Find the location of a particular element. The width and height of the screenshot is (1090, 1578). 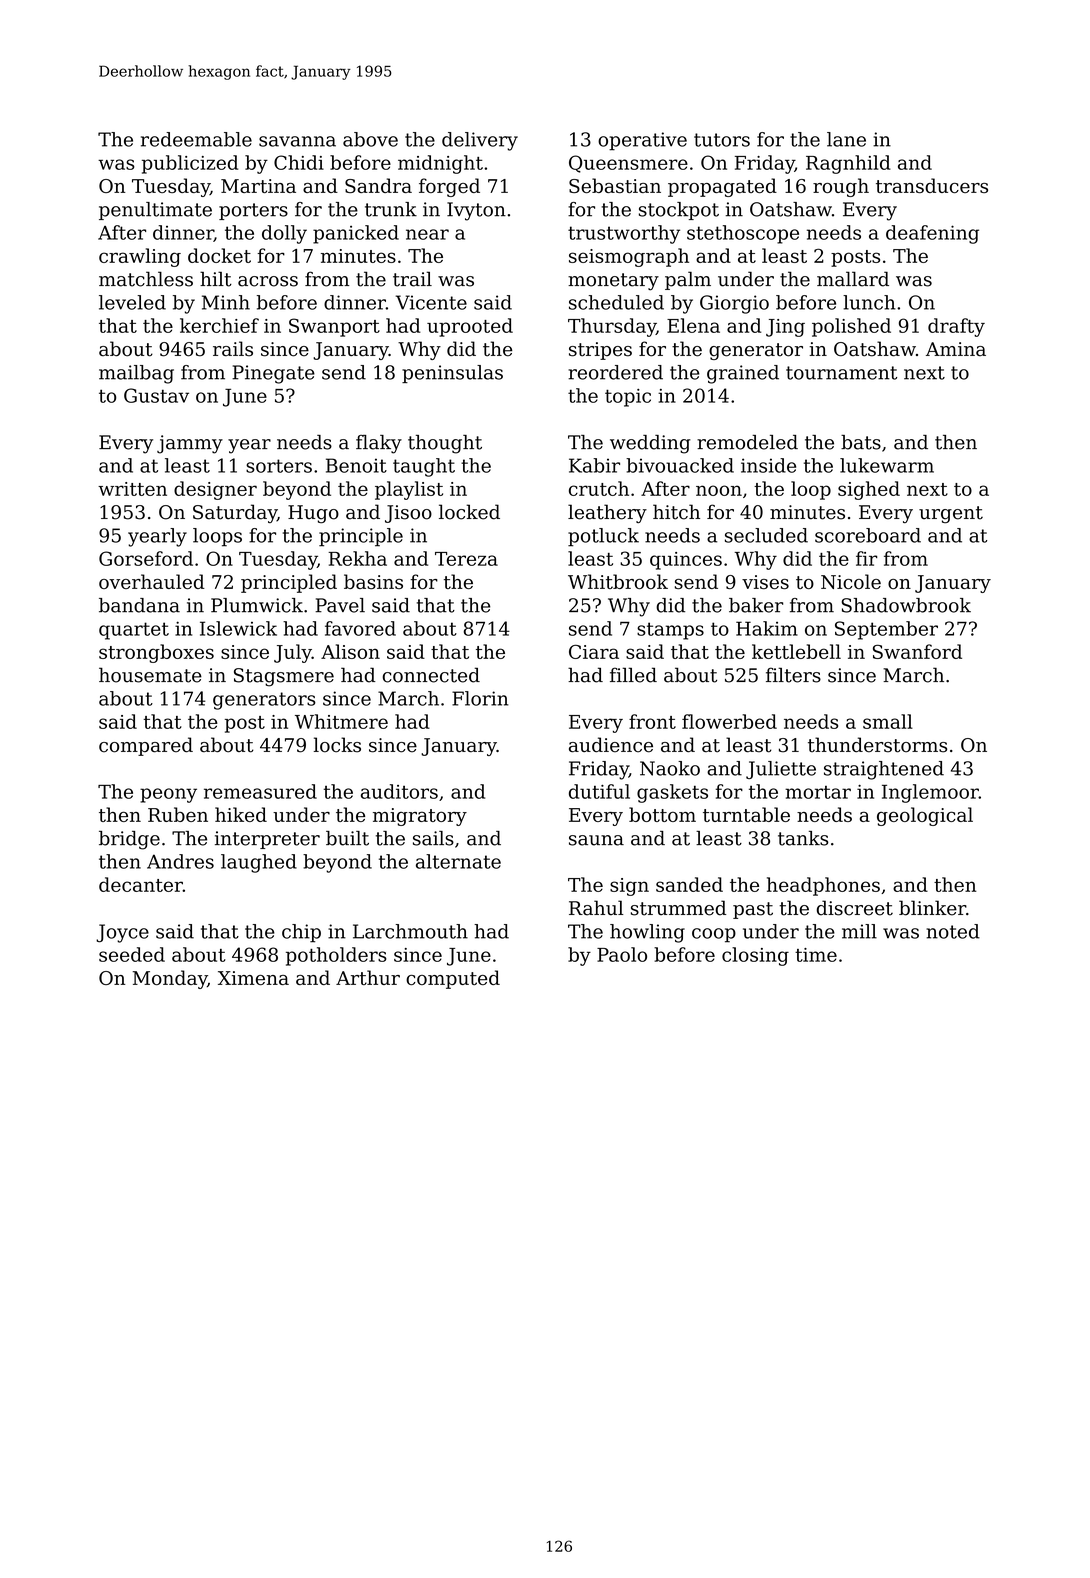

Rekha is located at coordinates (357, 558).
